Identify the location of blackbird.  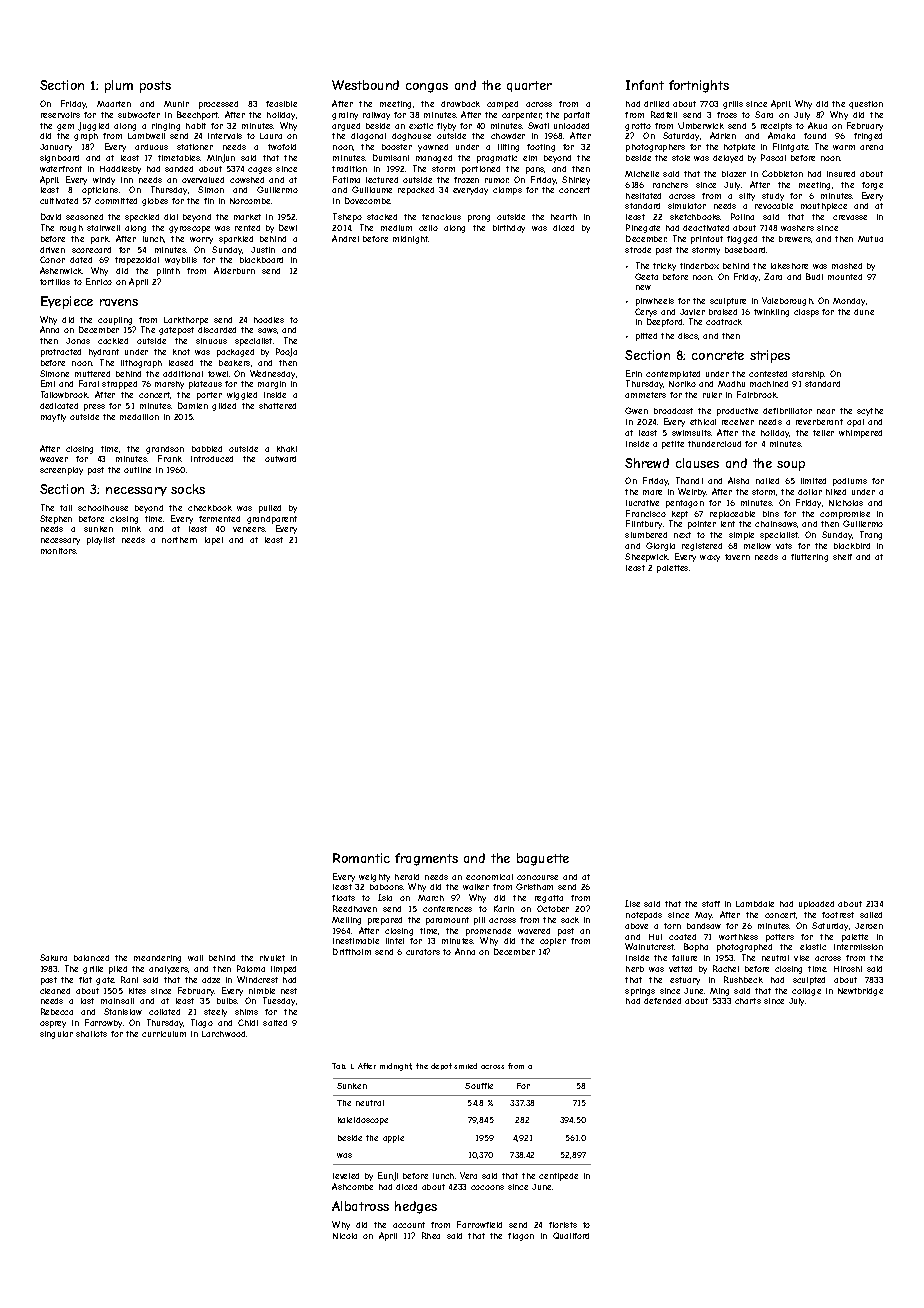
(852, 546).
